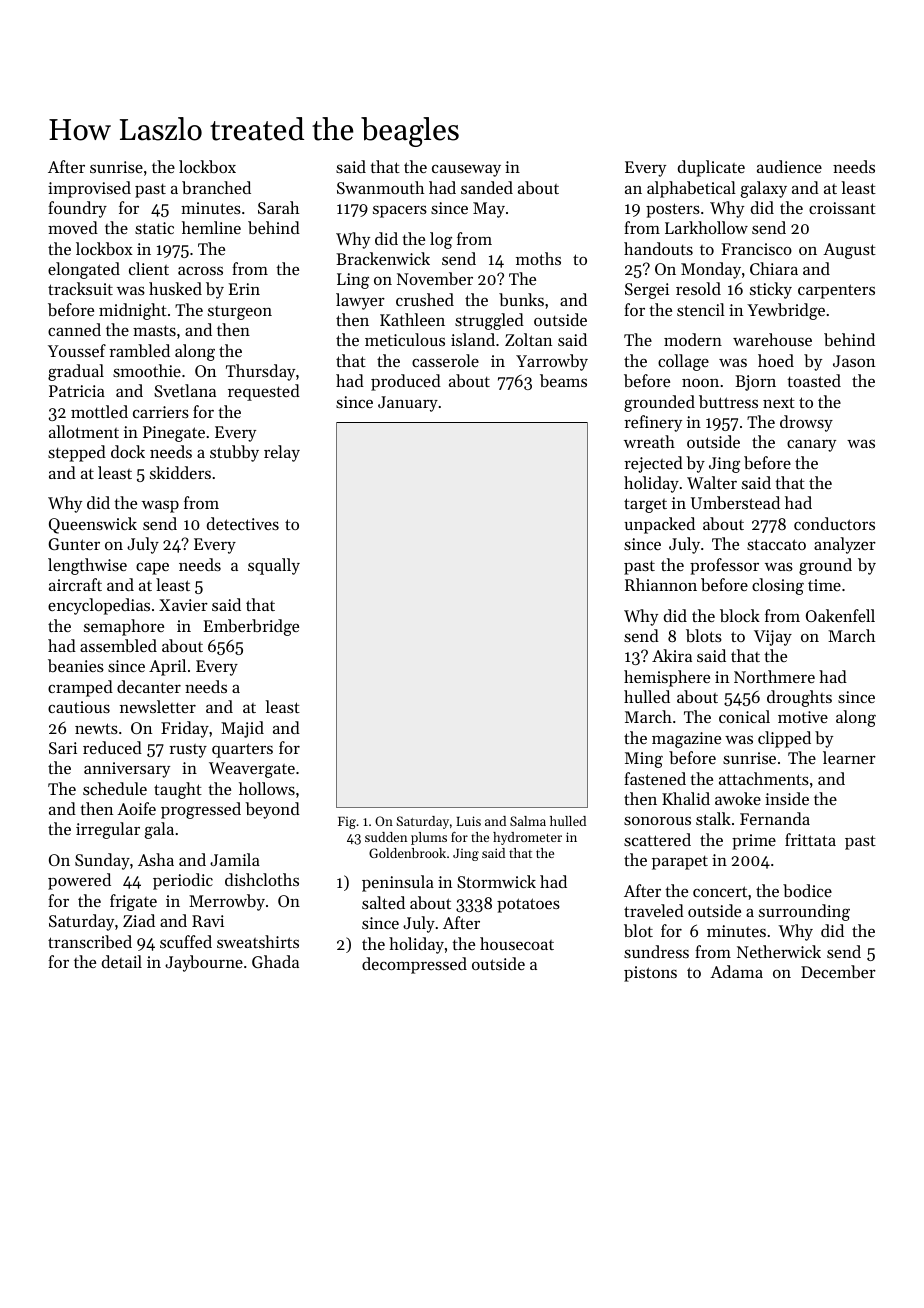 The height and width of the page is (1308, 924). I want to click on detail, so click(122, 961).
